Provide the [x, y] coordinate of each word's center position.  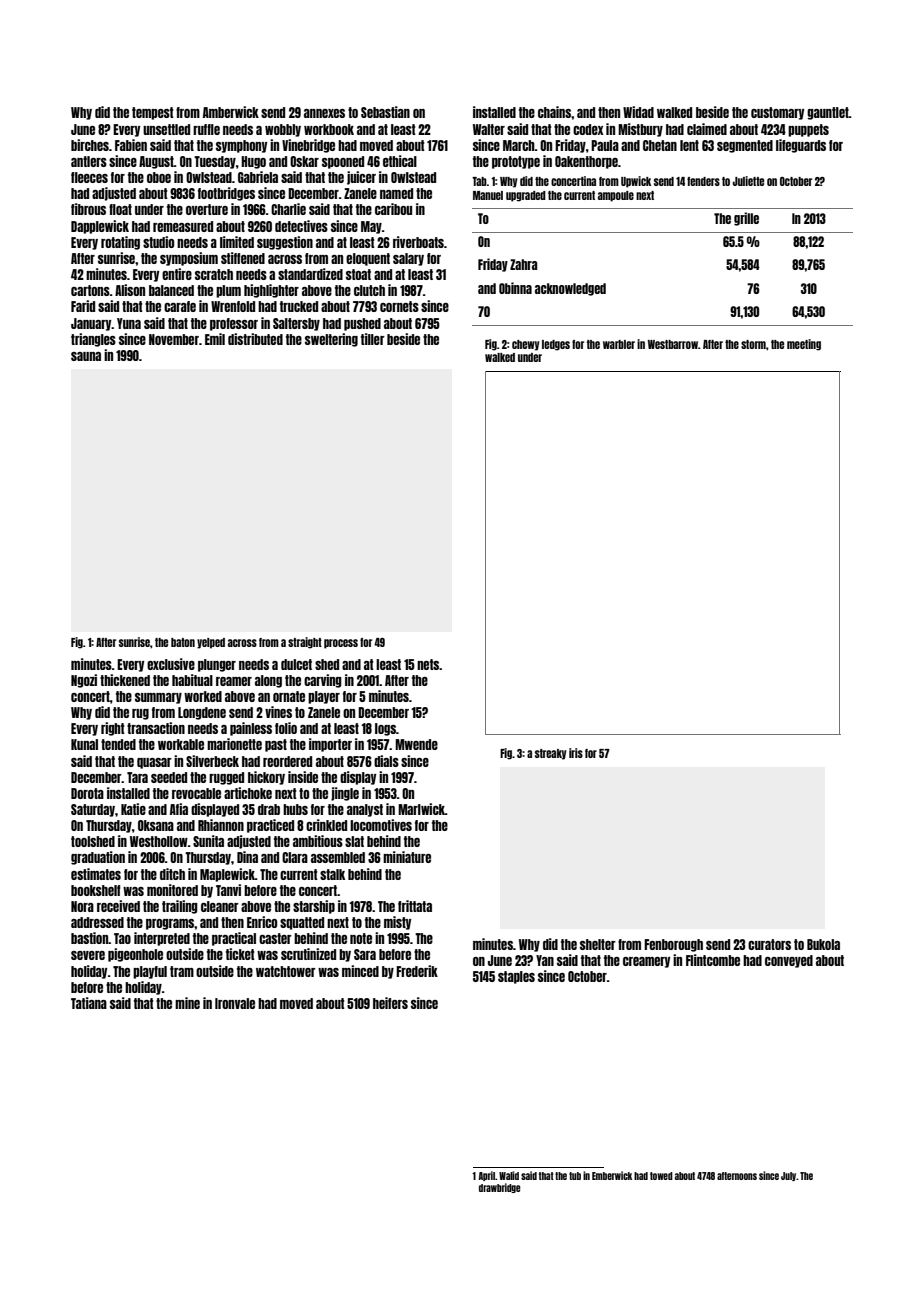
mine [187, 1003]
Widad [638, 112]
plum [228, 291]
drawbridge [500, 1188]
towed [661, 1176]
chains [554, 112]
